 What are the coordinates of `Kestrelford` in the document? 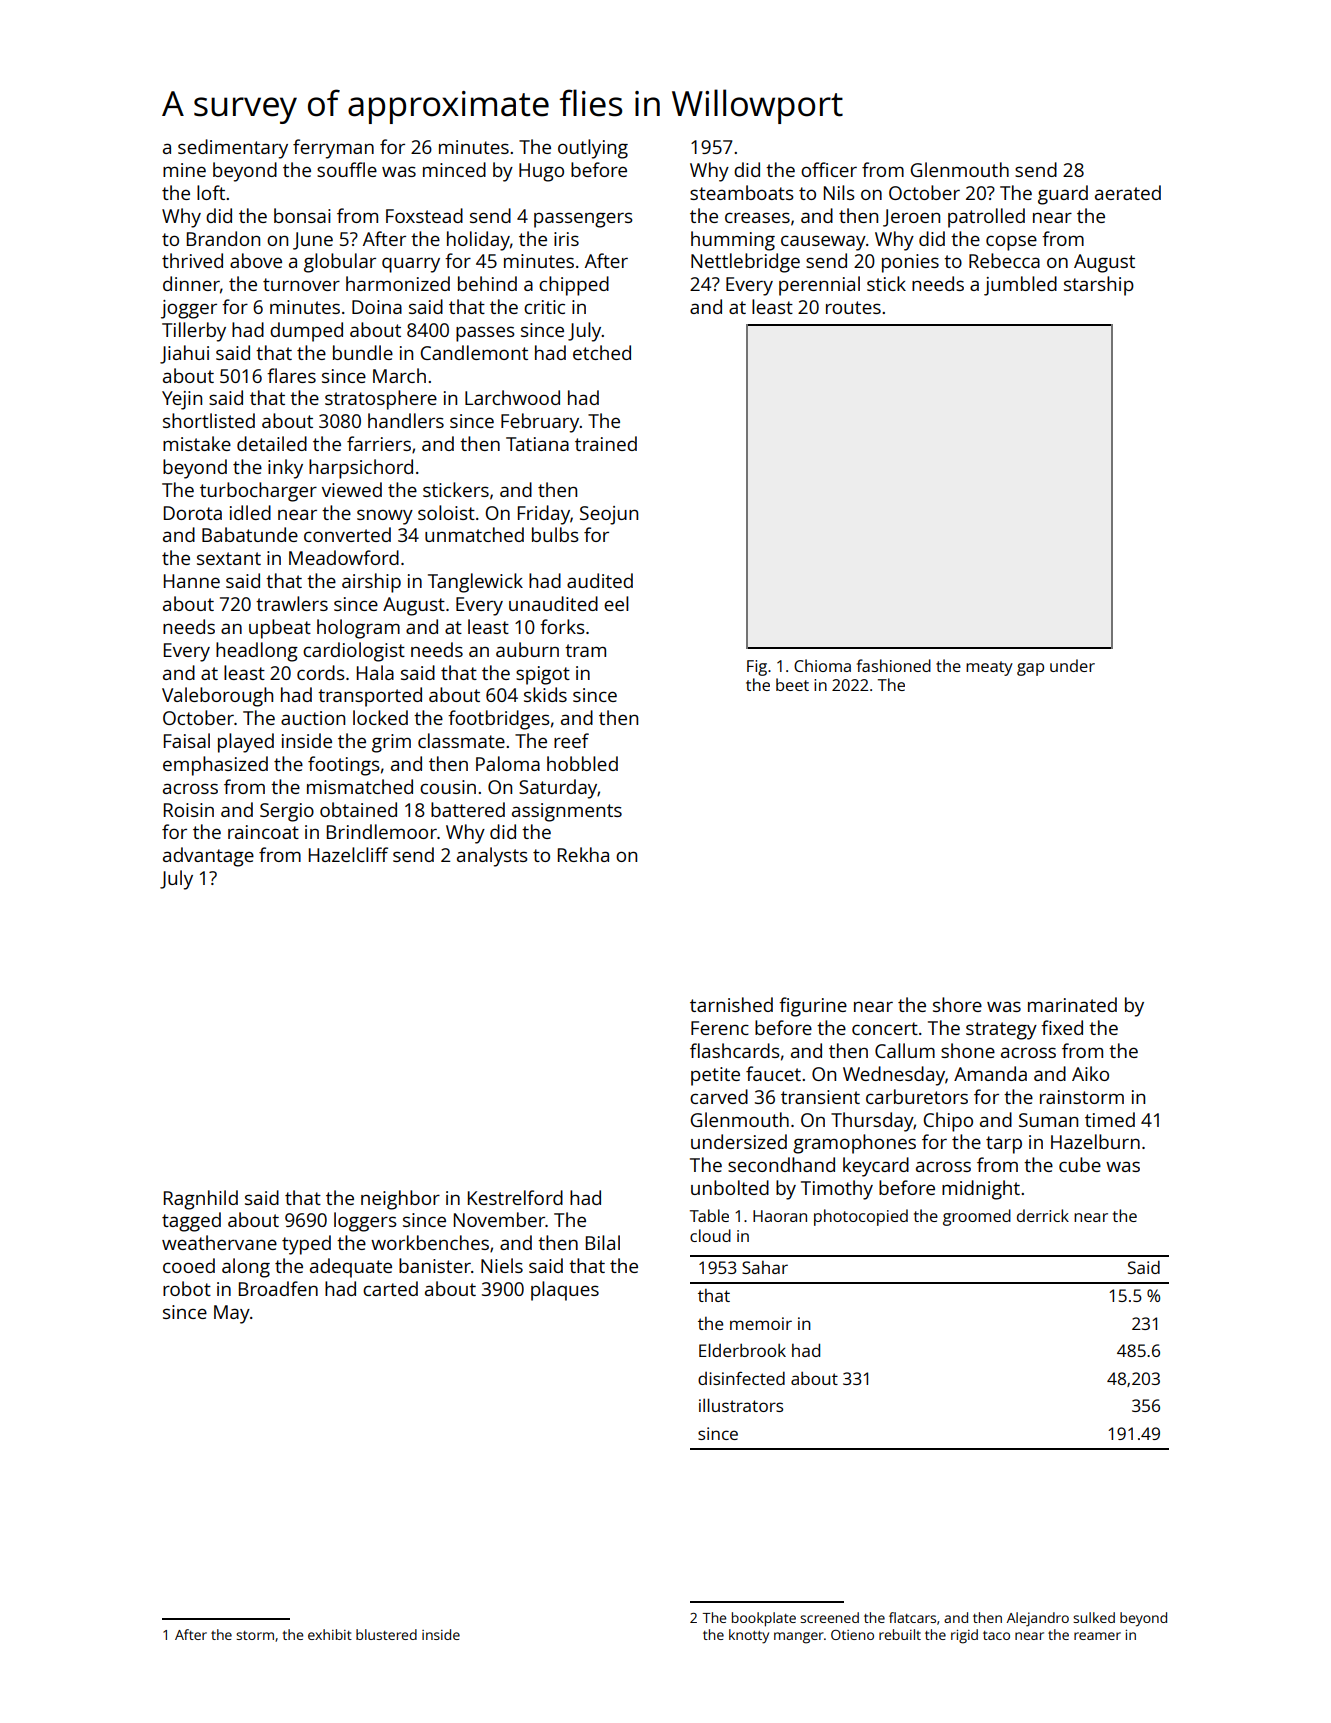 It's located at (515, 1197).
